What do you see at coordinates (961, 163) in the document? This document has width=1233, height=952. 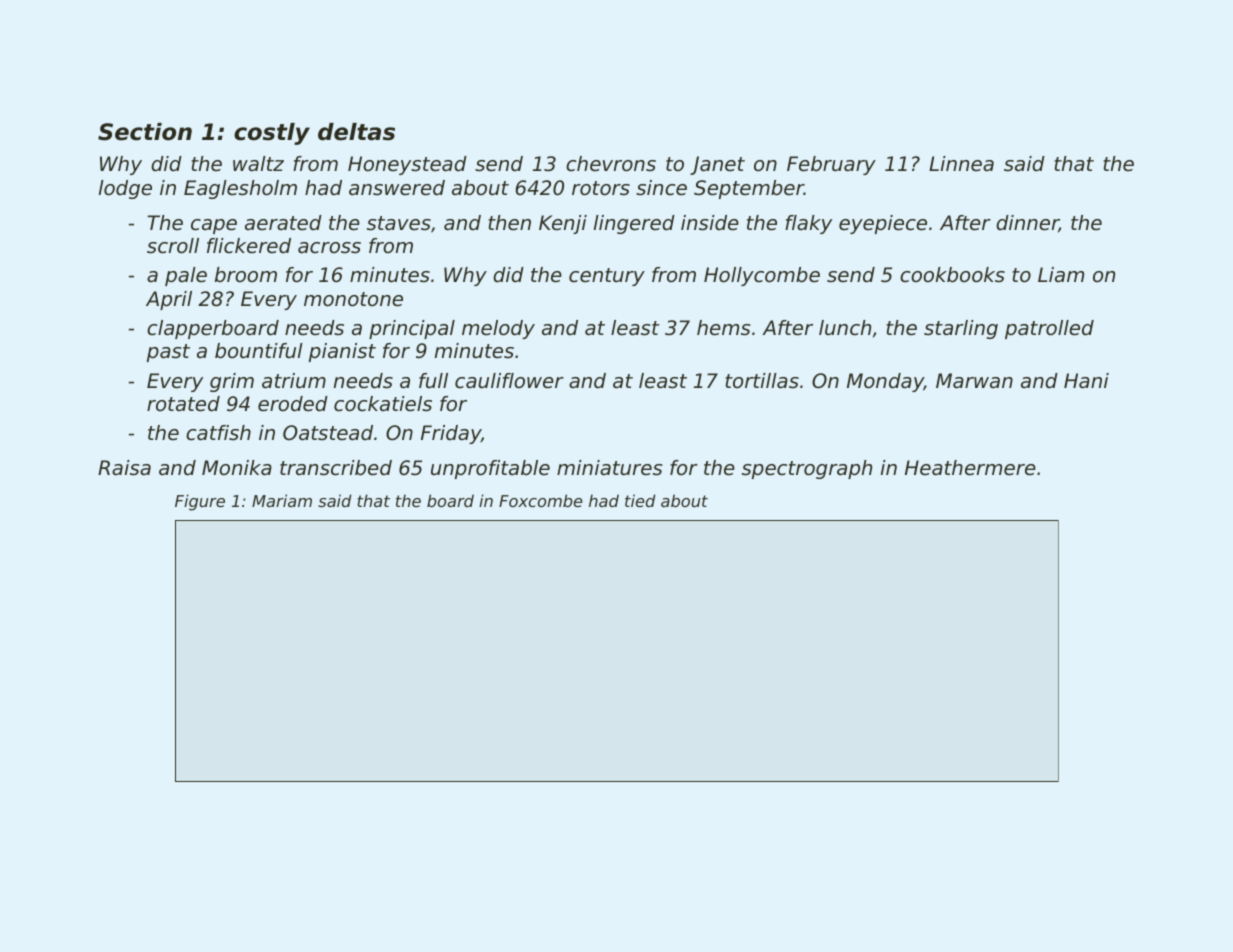 I see `Linnea` at bounding box center [961, 163].
